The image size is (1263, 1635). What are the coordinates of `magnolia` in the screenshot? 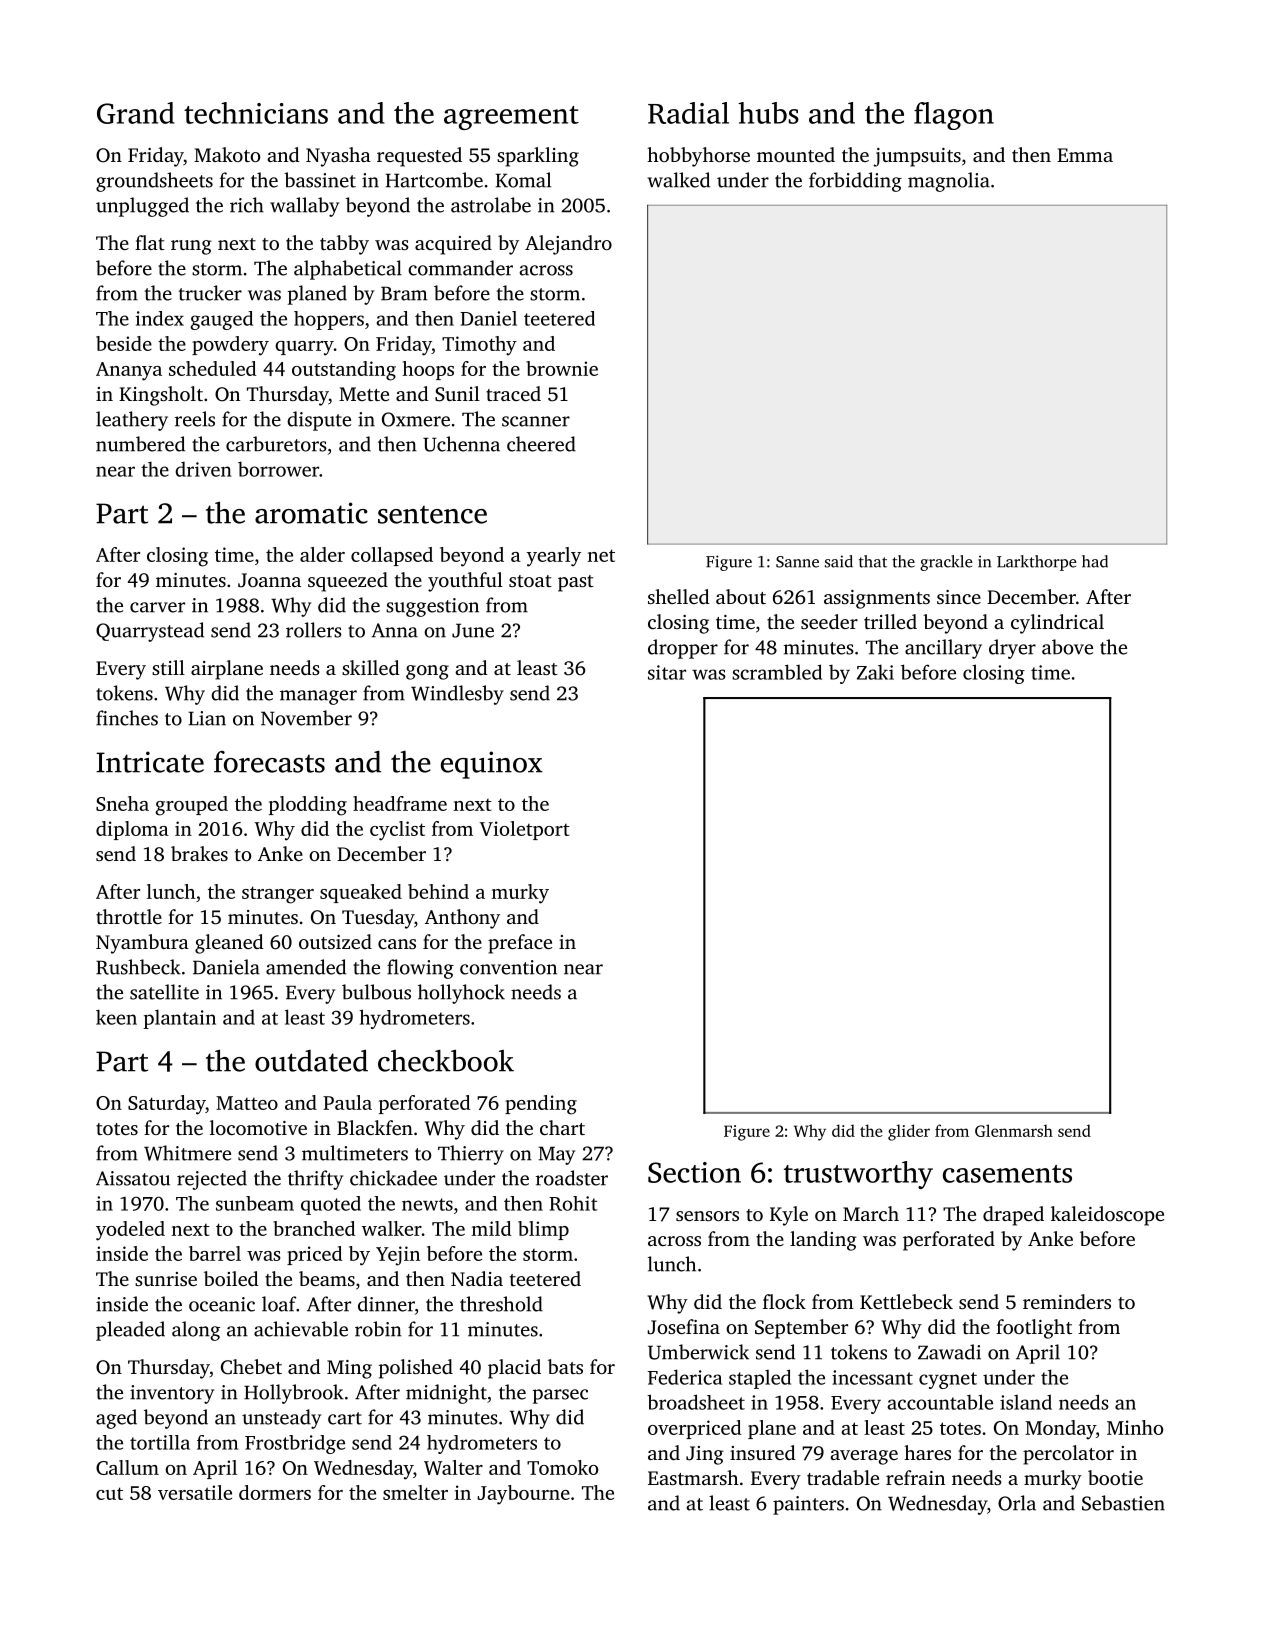 It's located at (949, 182).
